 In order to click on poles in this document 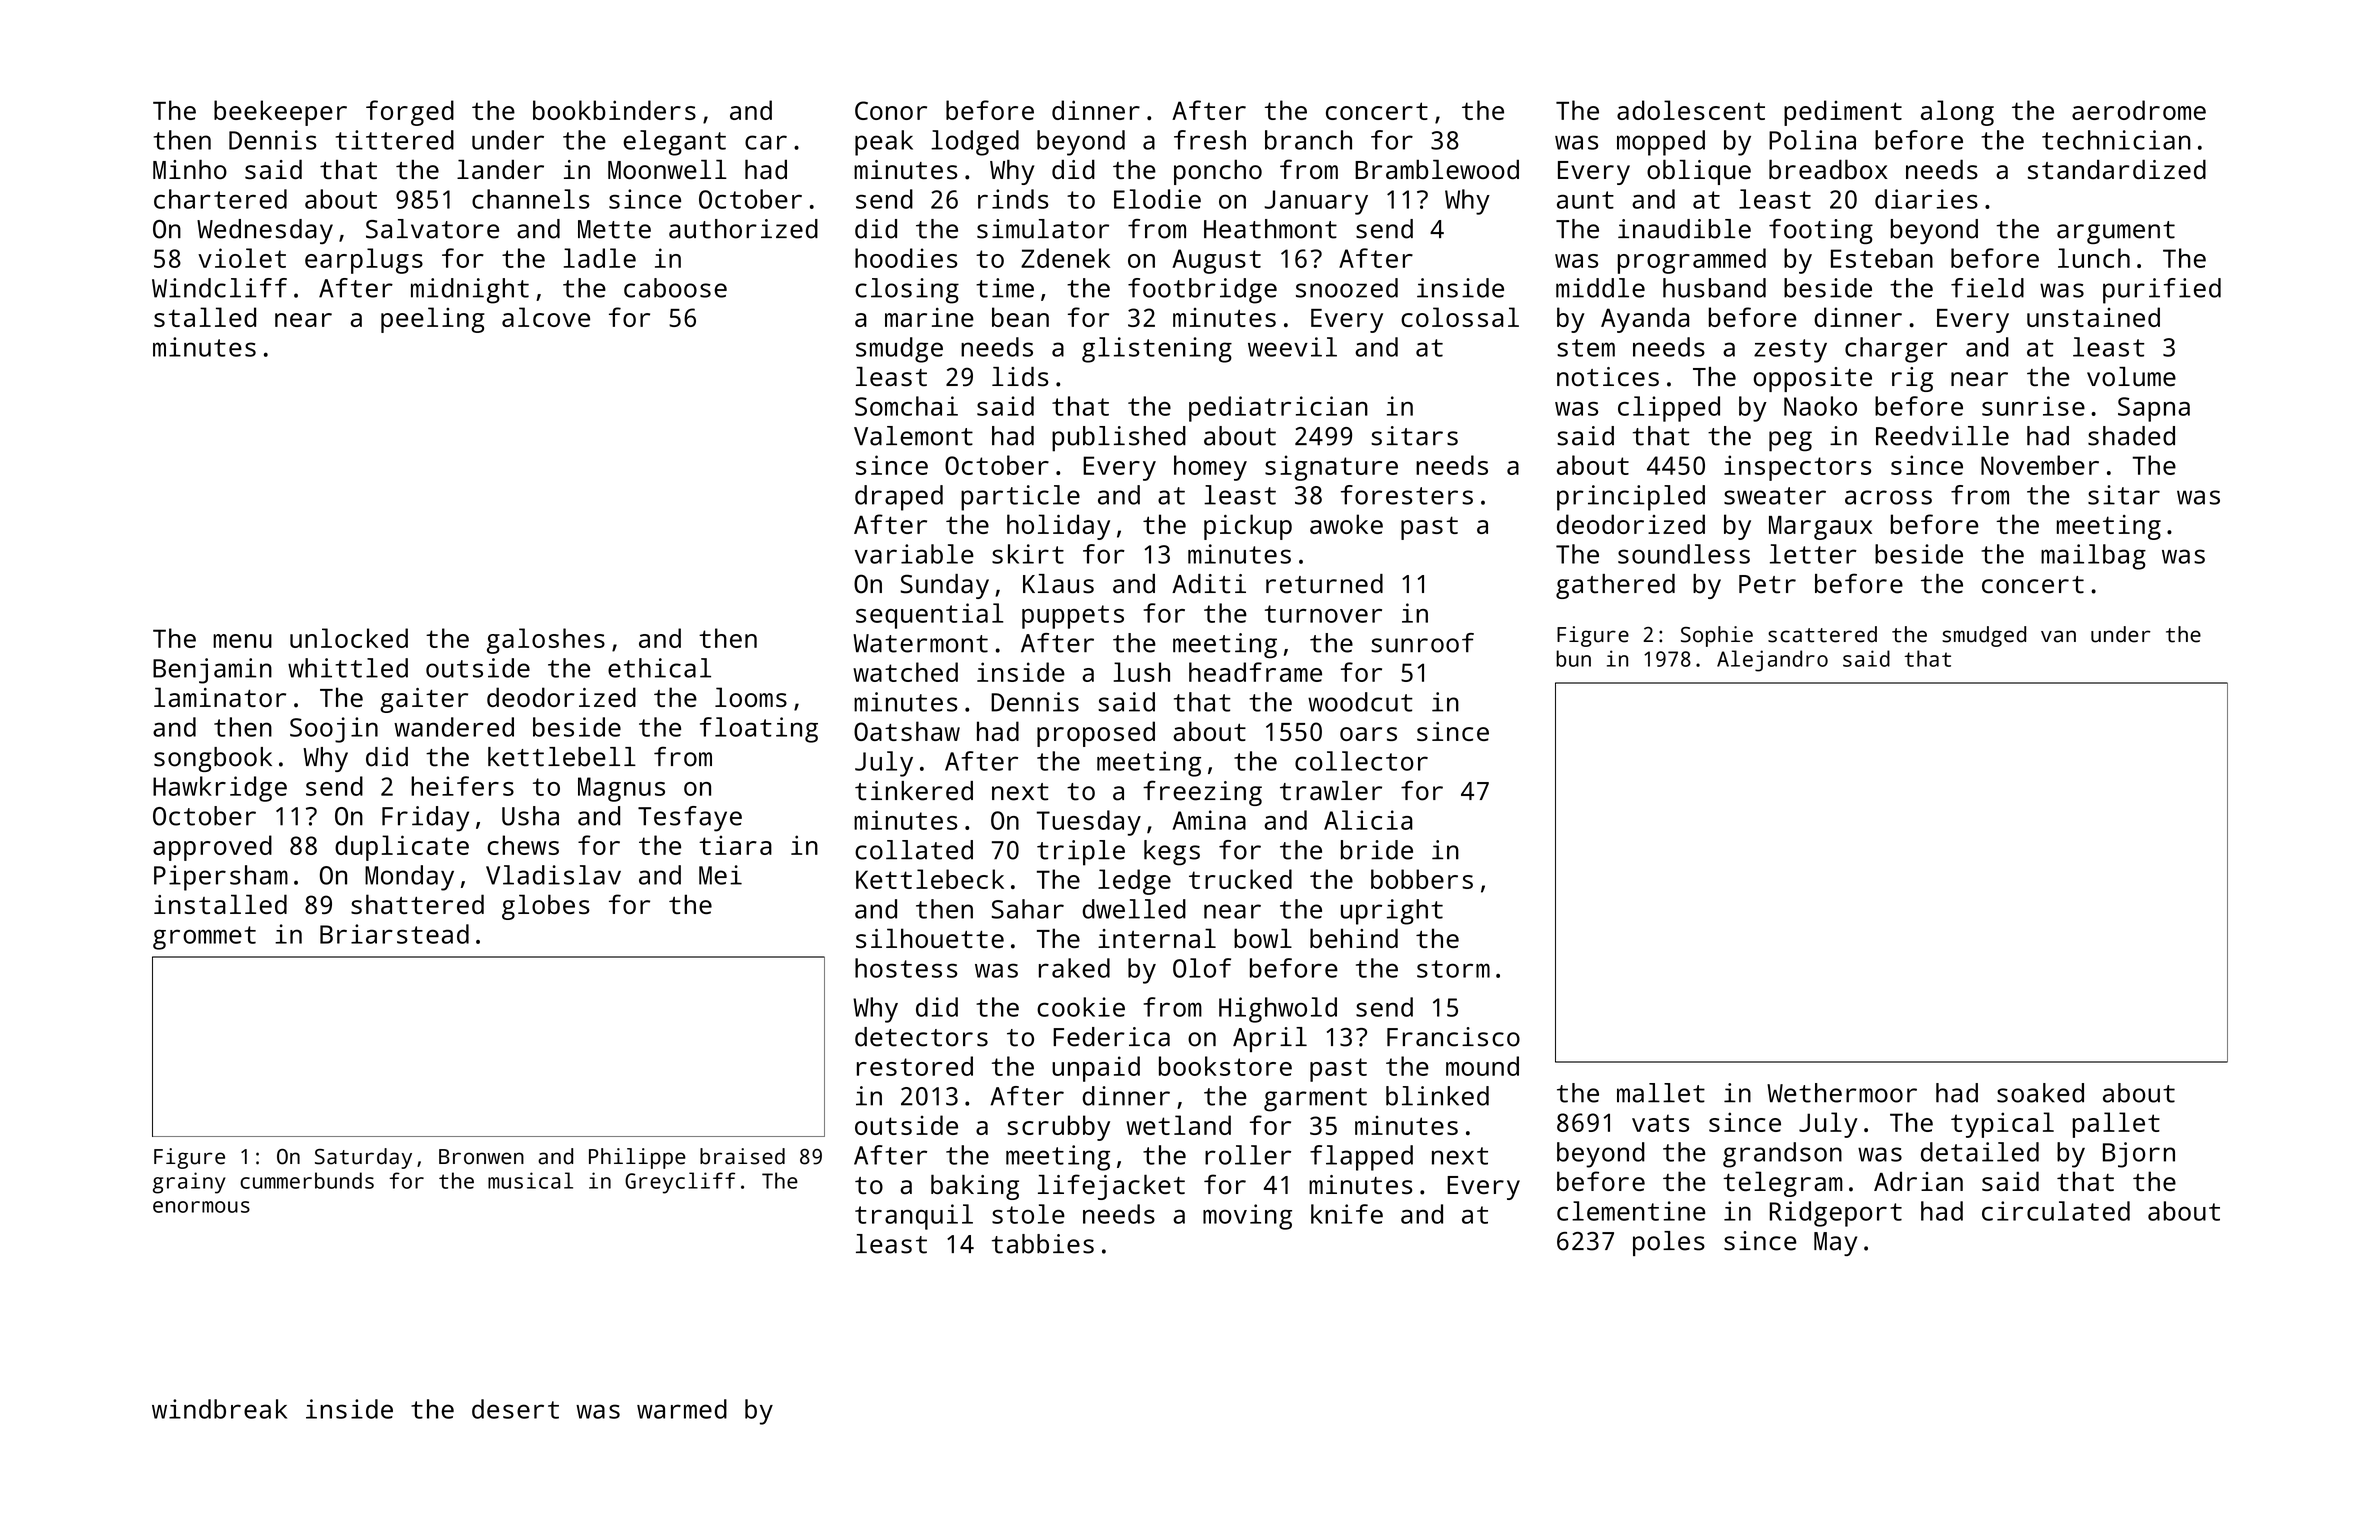, I will do `click(1669, 1243)`.
